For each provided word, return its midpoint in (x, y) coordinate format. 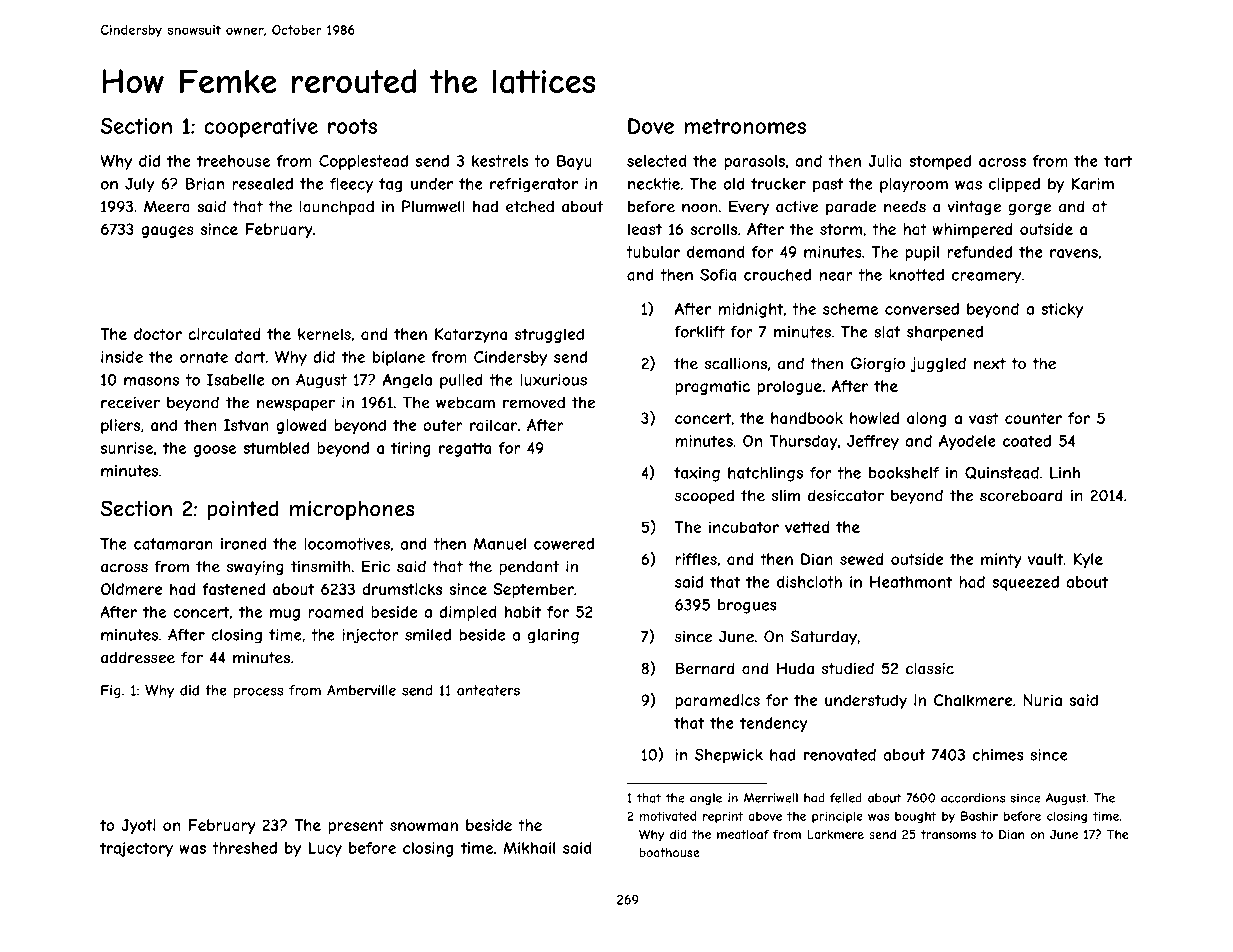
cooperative (261, 128)
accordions (973, 798)
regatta (465, 449)
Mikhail (529, 848)
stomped (940, 162)
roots (352, 126)
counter (1033, 418)
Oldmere (132, 589)
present (356, 826)
